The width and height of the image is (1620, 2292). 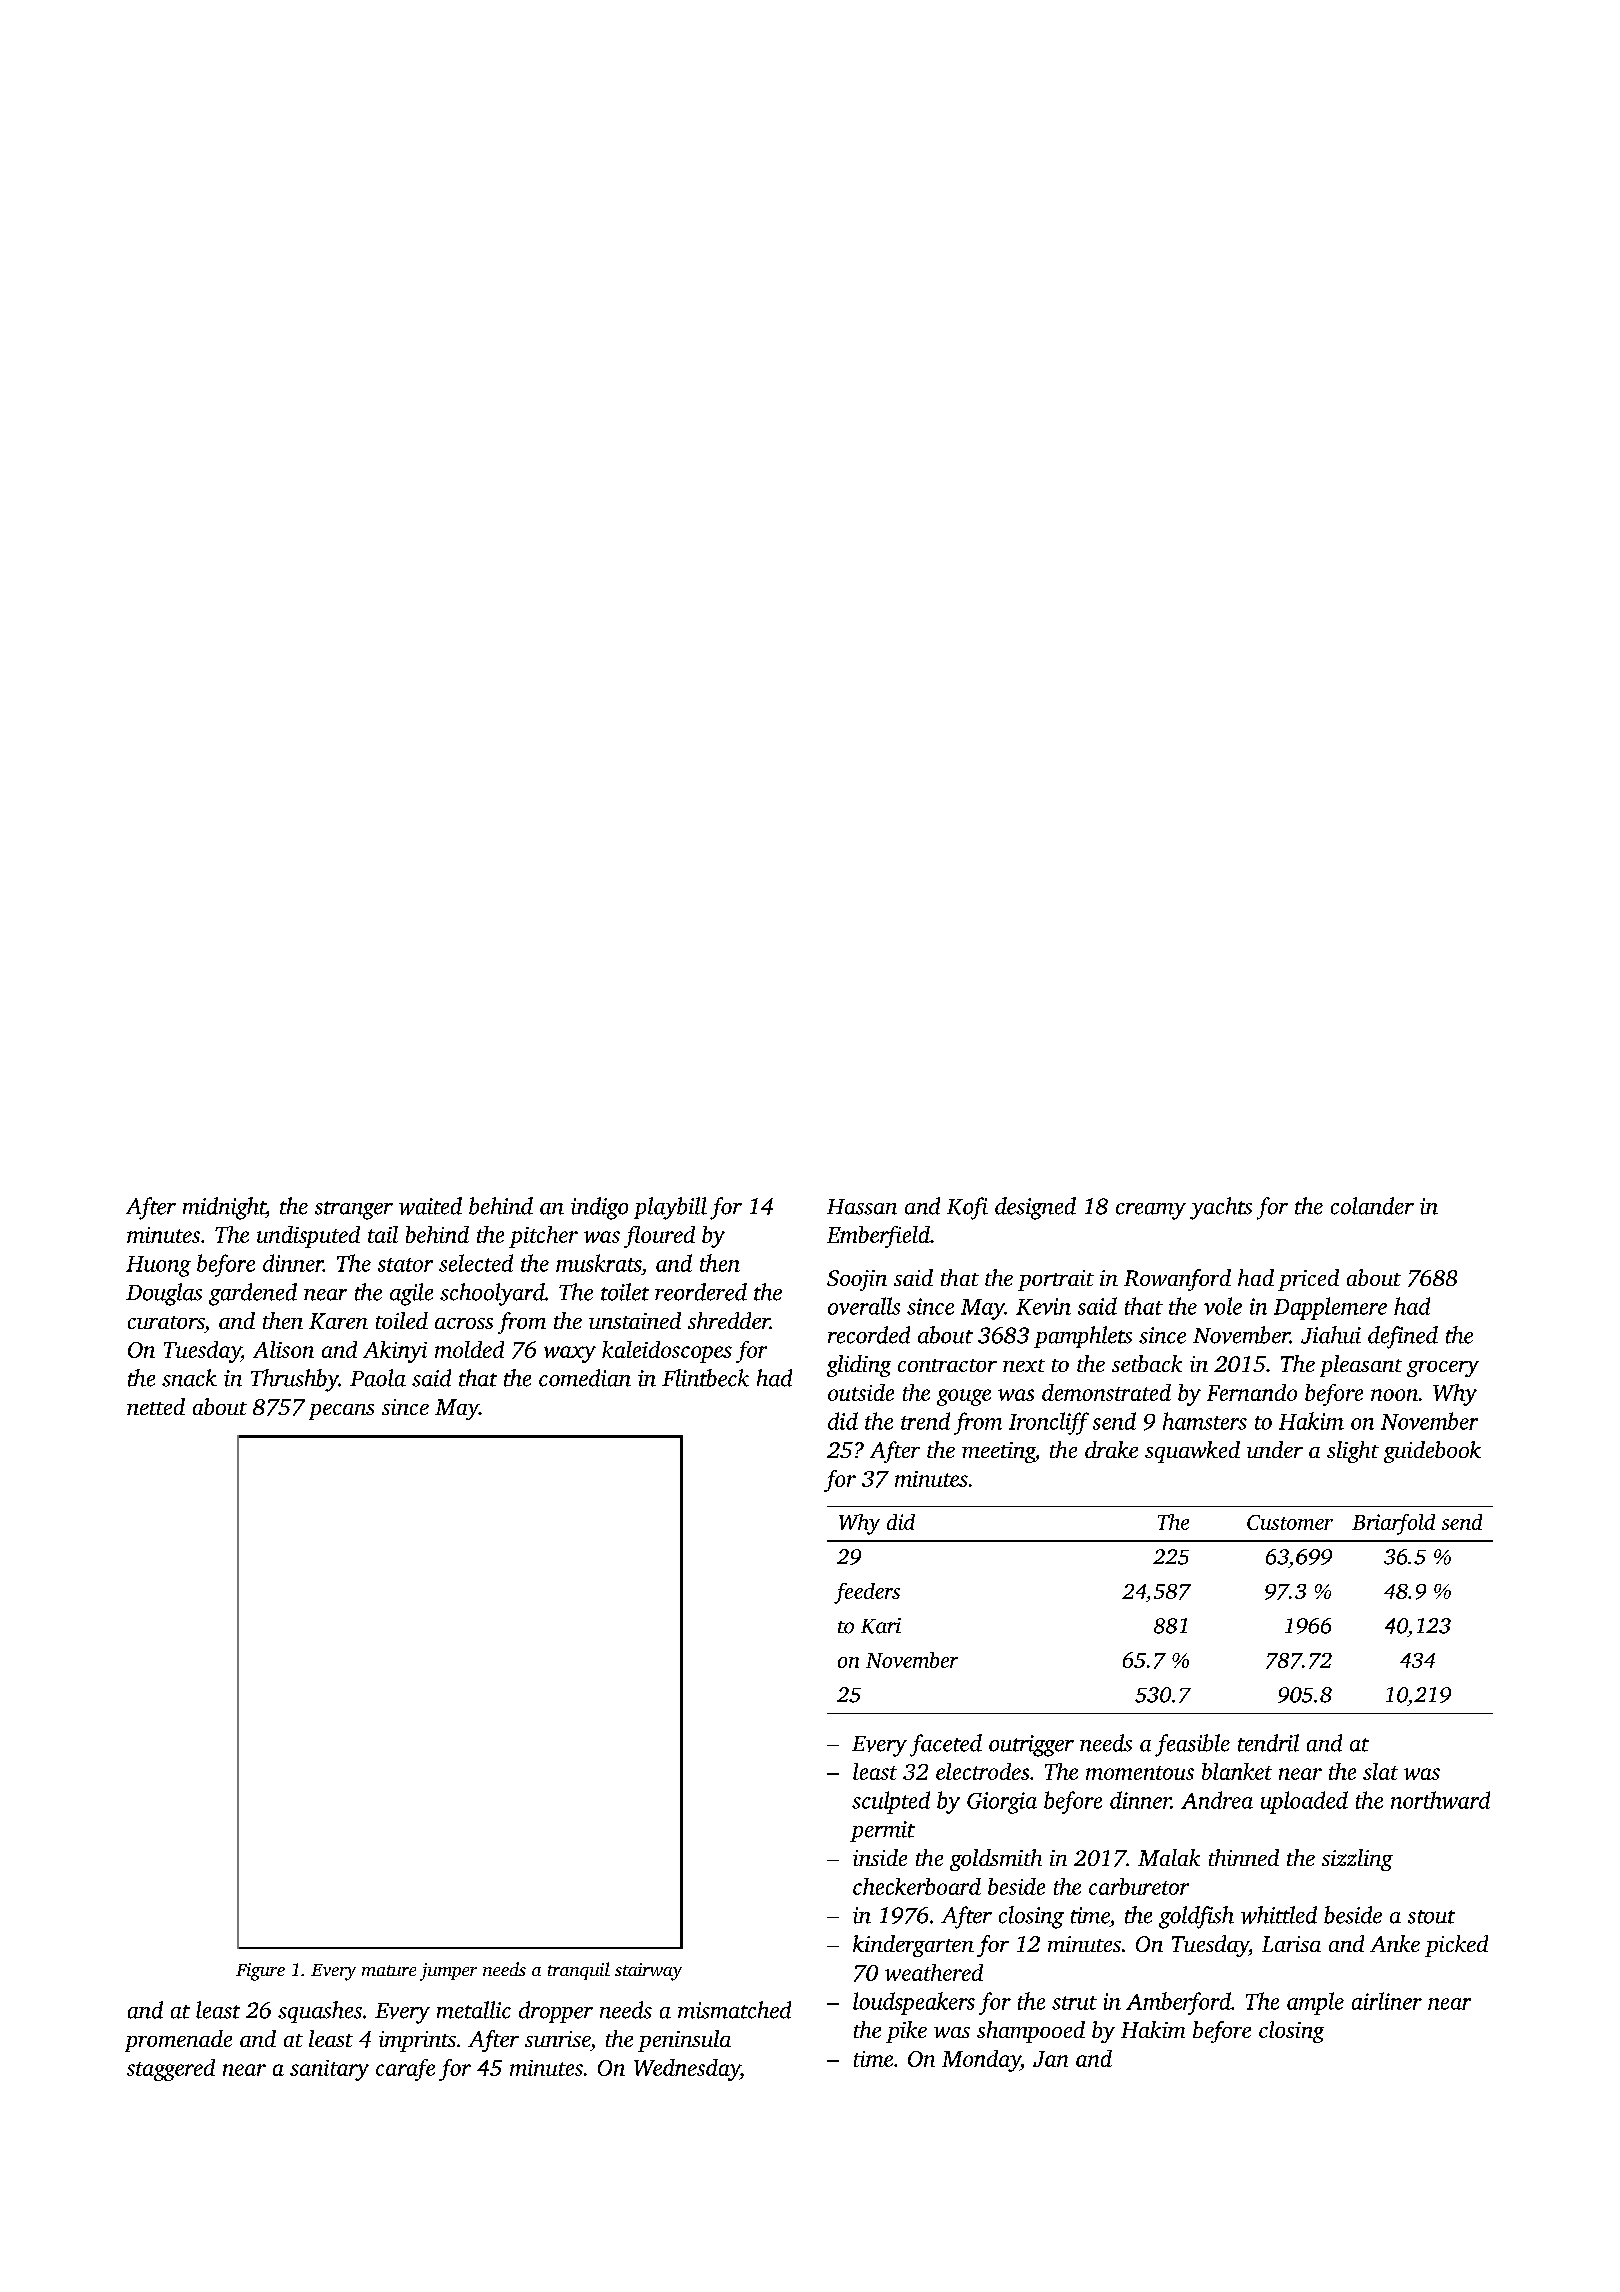 I want to click on Figure, so click(x=260, y=1972).
